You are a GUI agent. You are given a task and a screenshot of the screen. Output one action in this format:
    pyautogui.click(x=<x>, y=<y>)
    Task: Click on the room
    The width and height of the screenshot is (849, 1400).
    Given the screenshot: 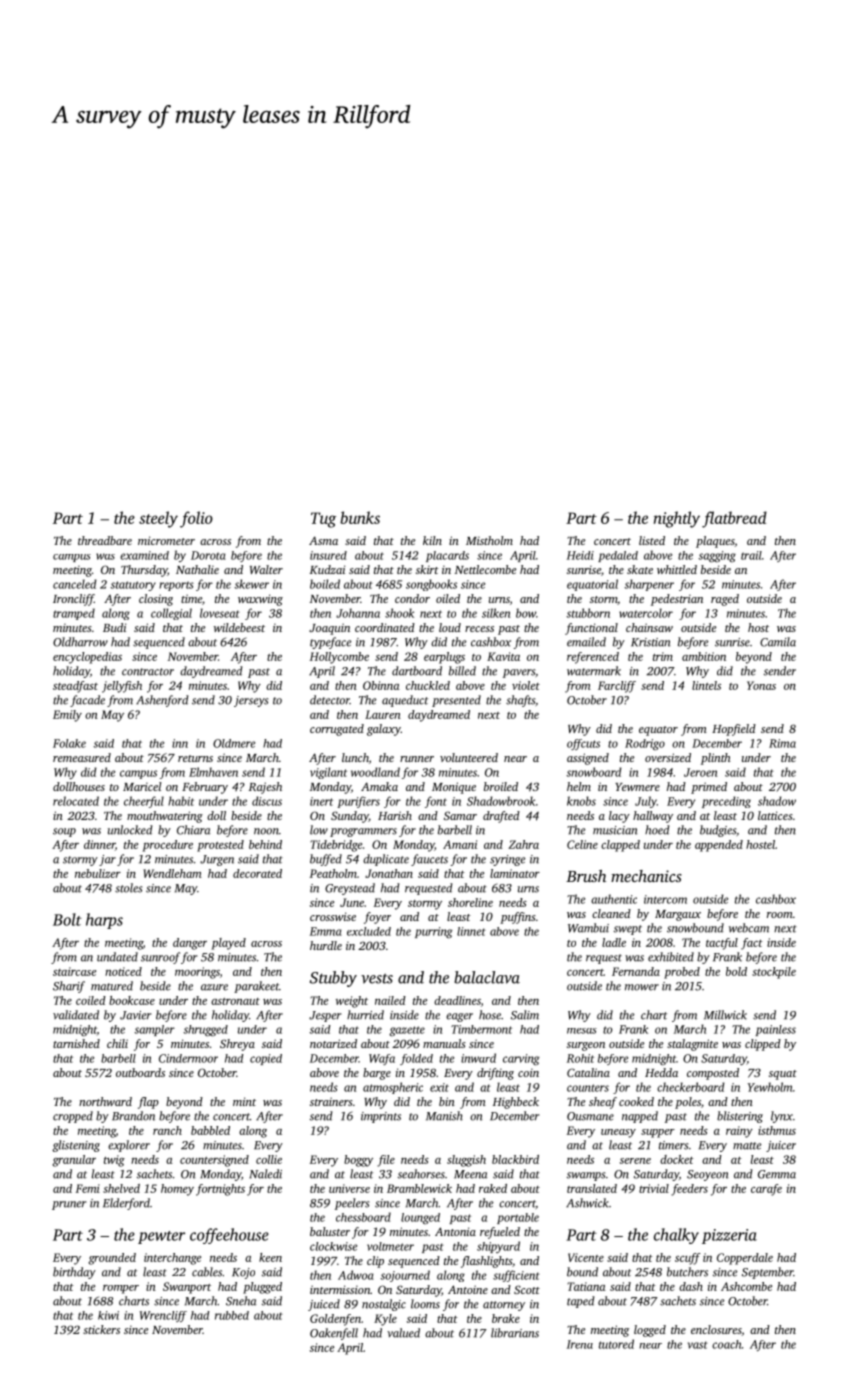 What is the action you would take?
    pyautogui.click(x=780, y=915)
